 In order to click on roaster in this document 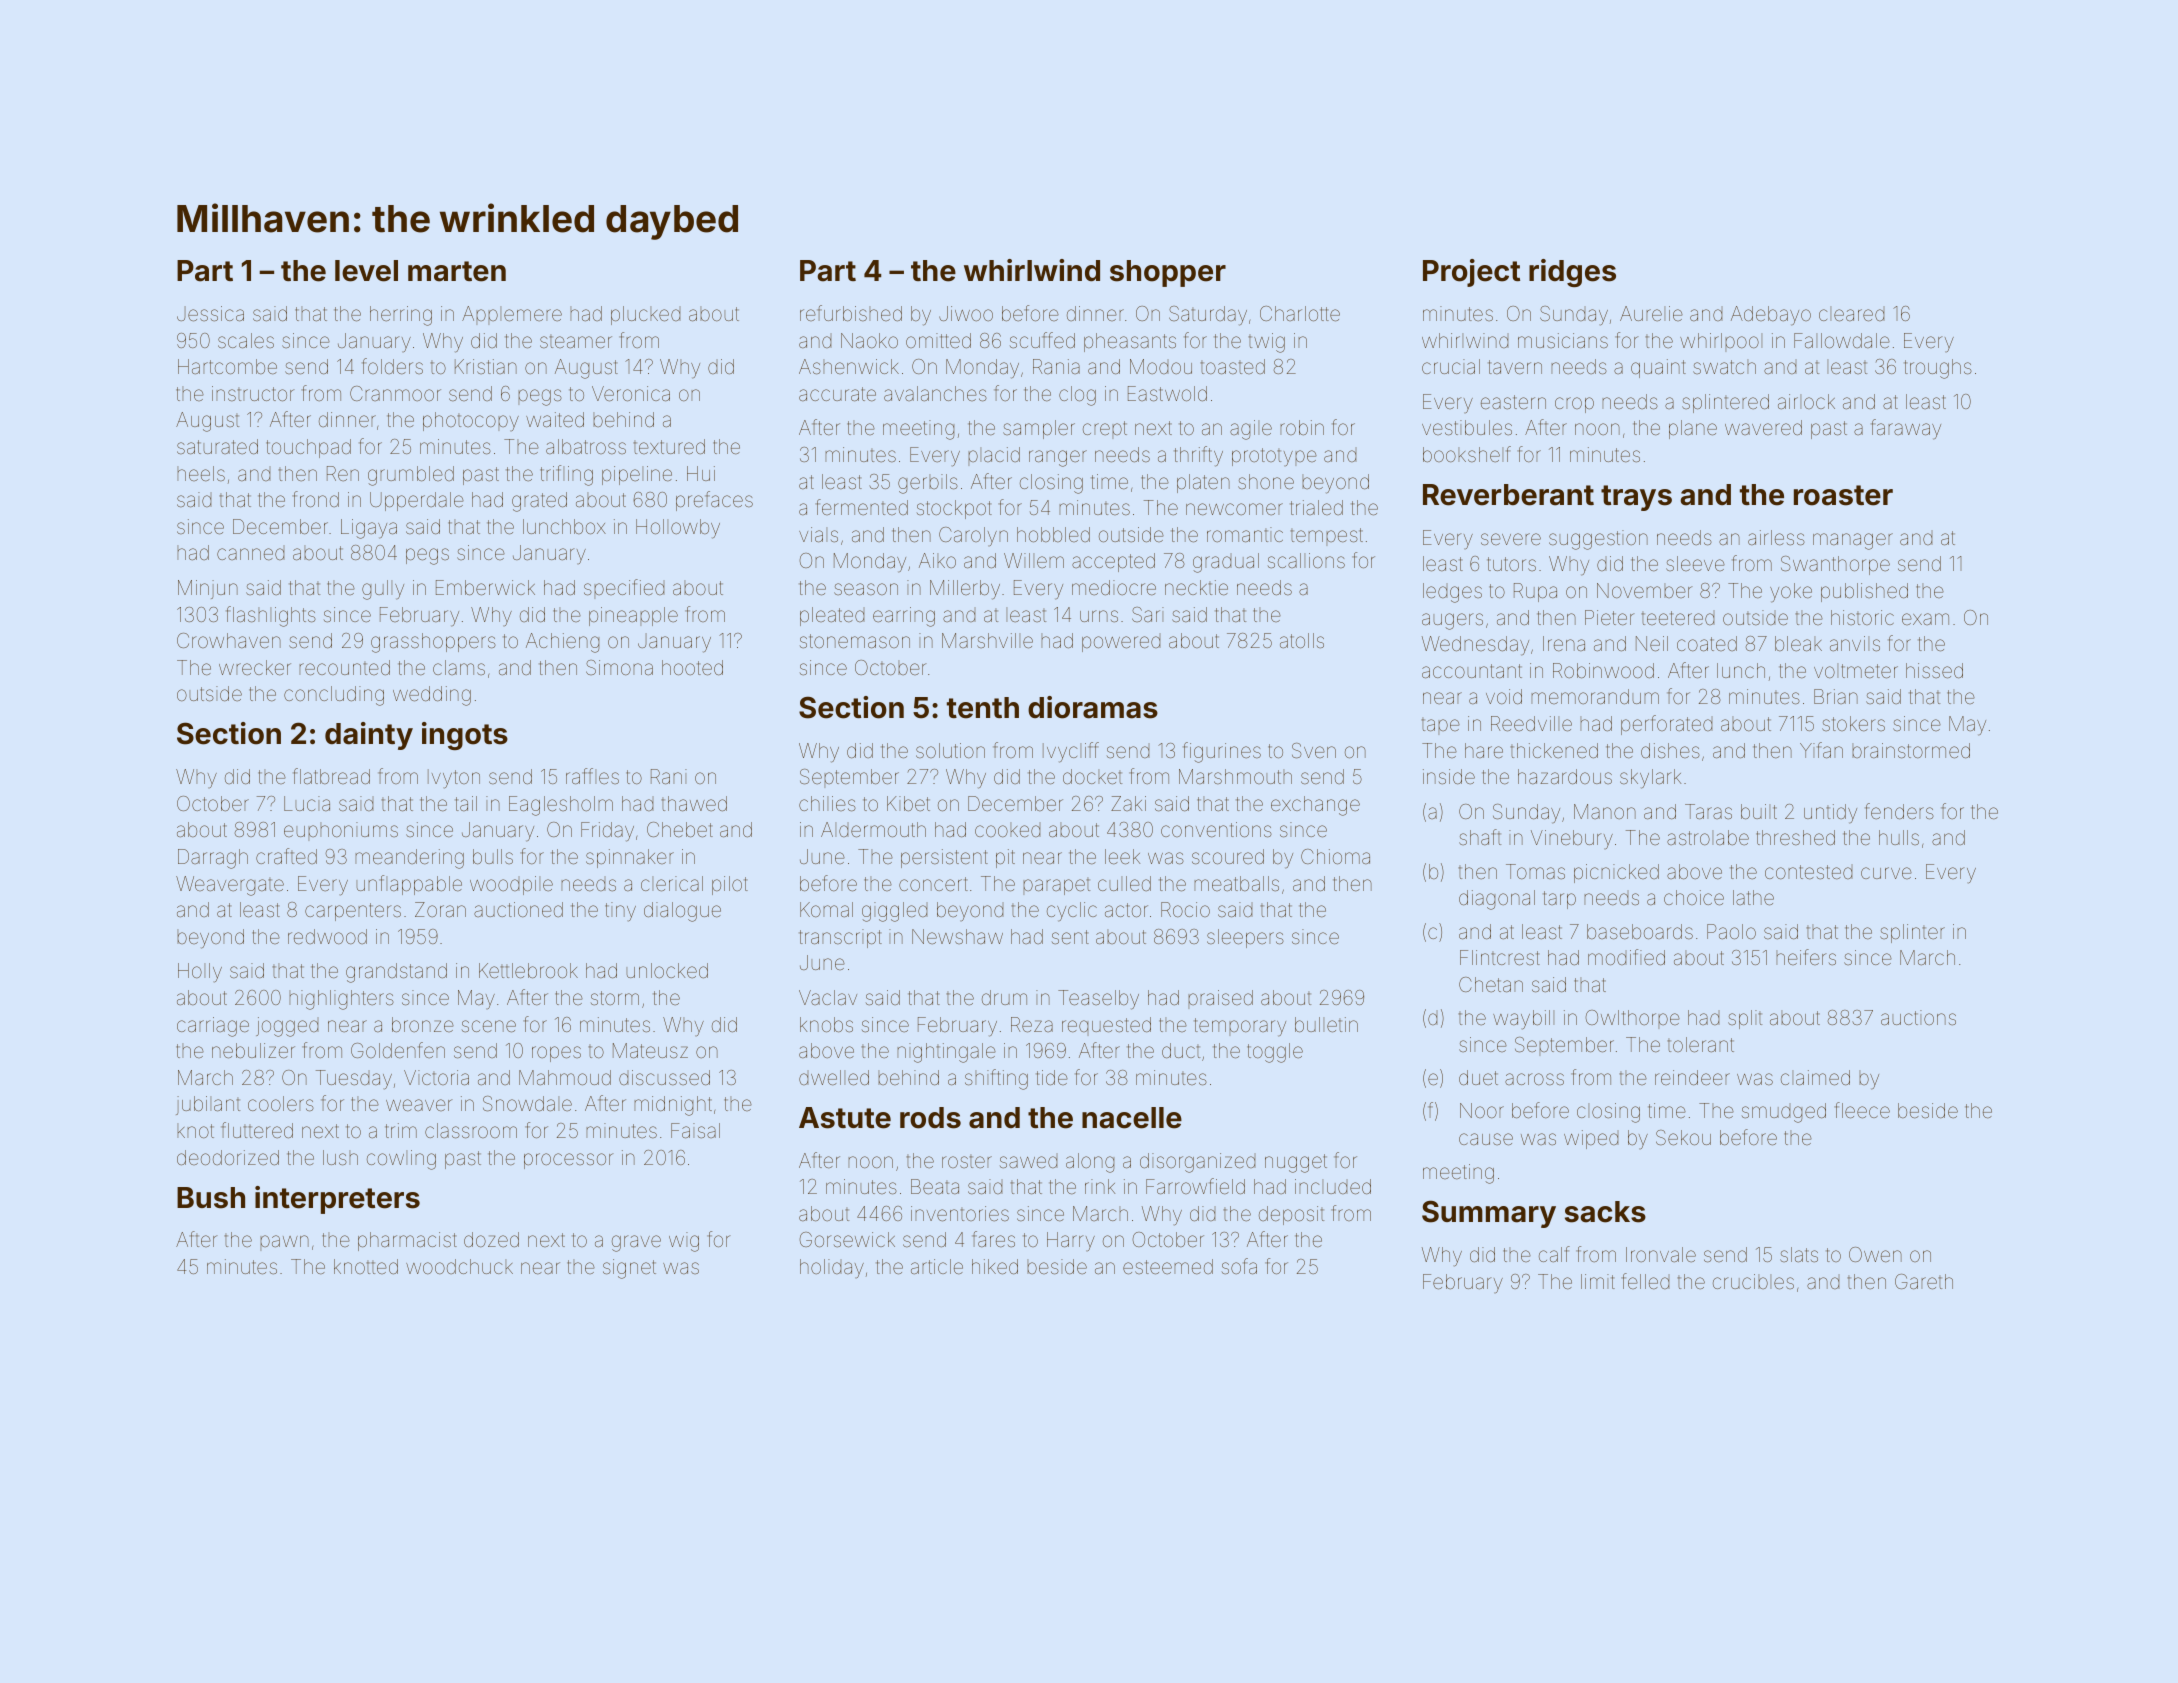, I will do `click(1843, 495)`.
